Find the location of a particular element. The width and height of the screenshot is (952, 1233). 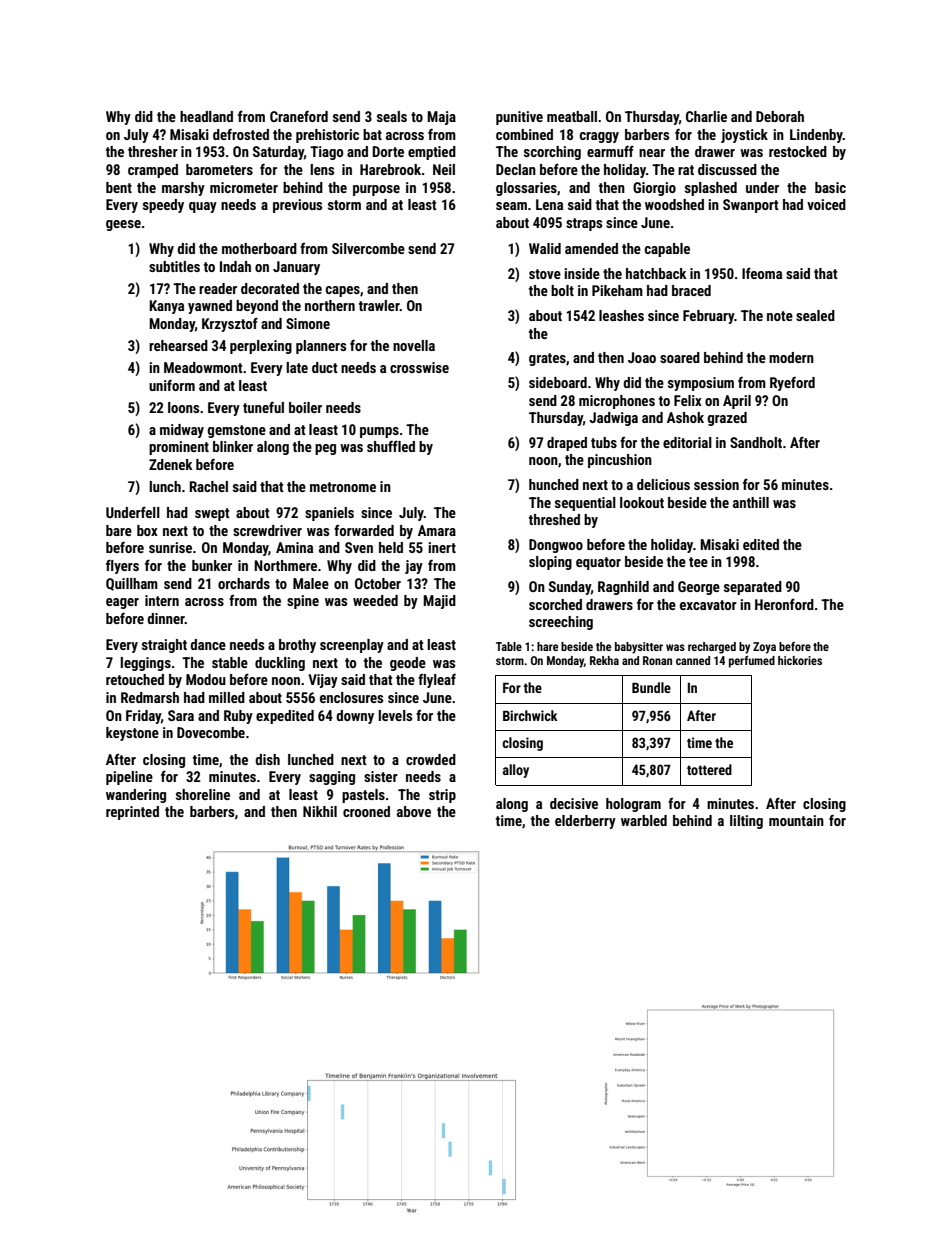

excavator is located at coordinates (708, 605).
